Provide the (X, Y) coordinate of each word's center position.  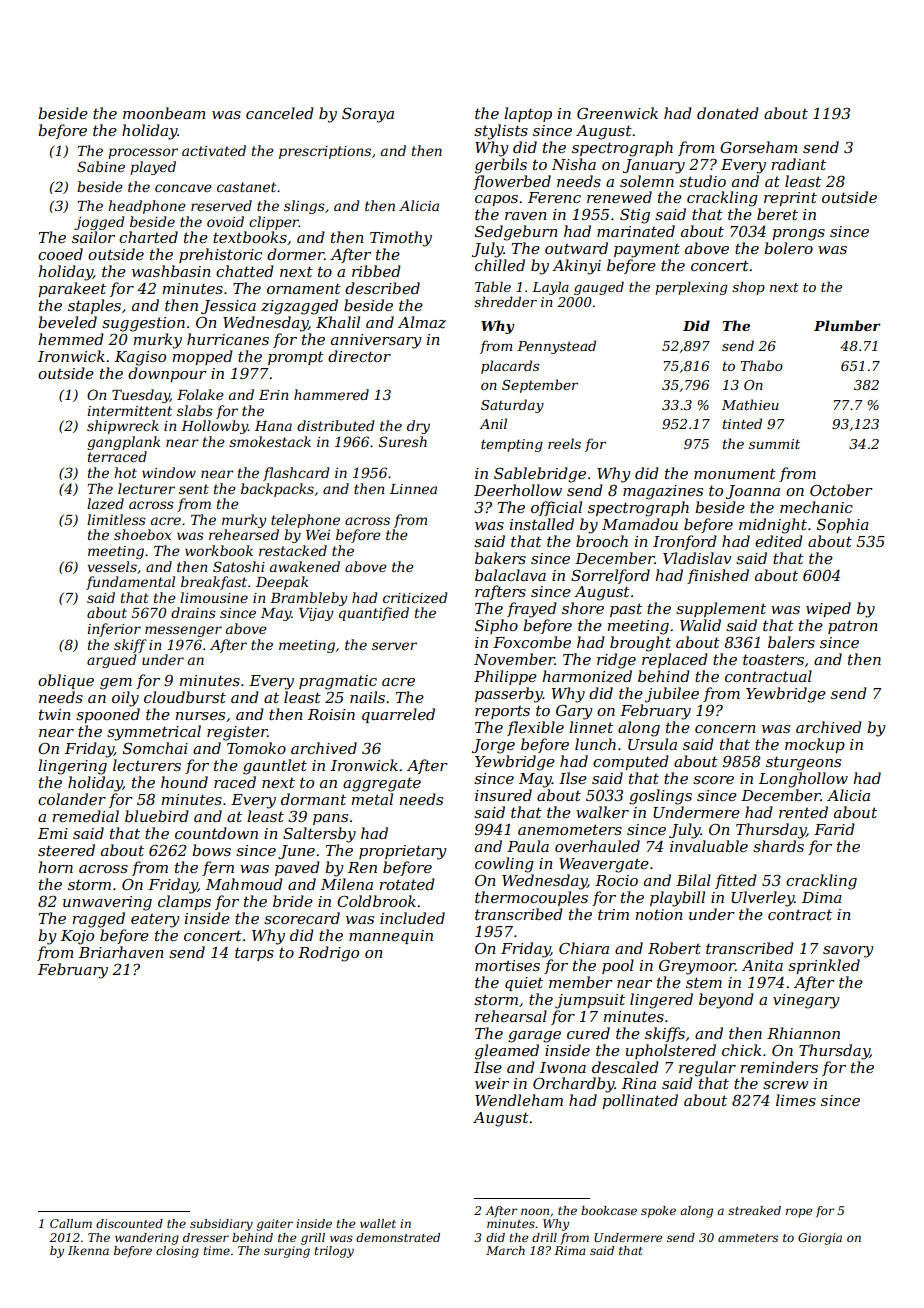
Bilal (693, 880)
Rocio (616, 880)
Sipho (496, 626)
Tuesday (141, 396)
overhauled (597, 846)
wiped (828, 609)
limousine (214, 597)
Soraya (368, 115)
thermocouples (531, 898)
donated (728, 113)
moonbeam (164, 113)
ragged (98, 920)
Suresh (403, 441)
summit (774, 444)
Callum (71, 1223)
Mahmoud (244, 884)
